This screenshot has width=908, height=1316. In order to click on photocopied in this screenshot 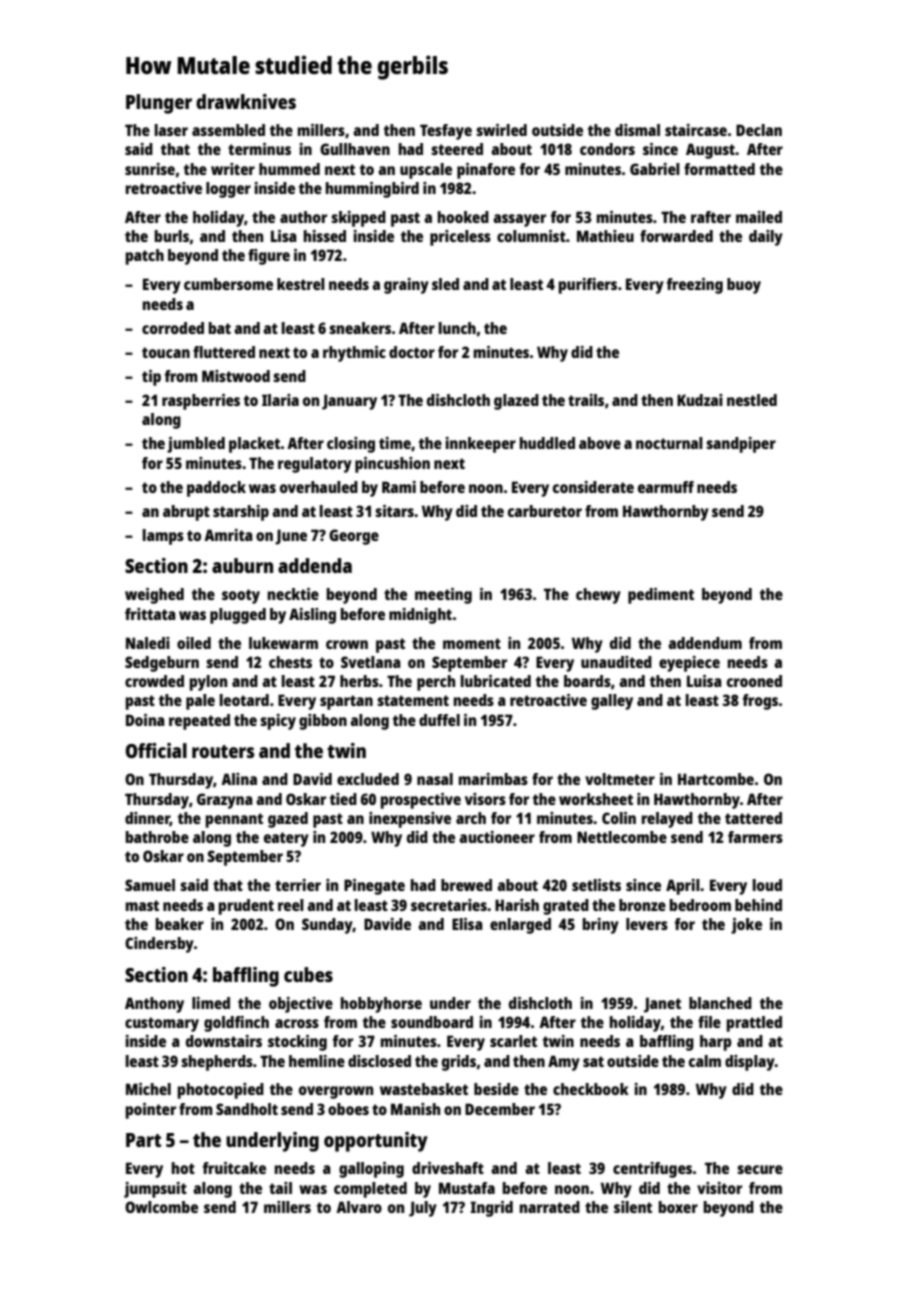, I will do `click(221, 1091)`.
